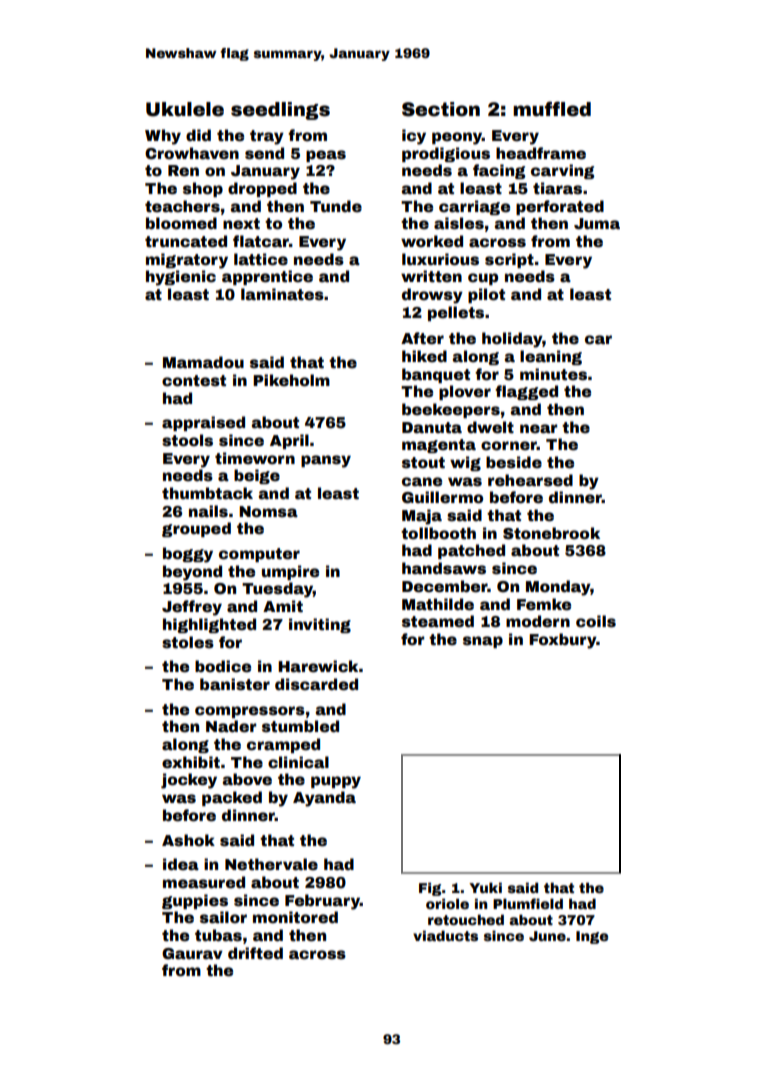  What do you see at coordinates (483, 642) in the screenshot?
I see `snap` at bounding box center [483, 642].
